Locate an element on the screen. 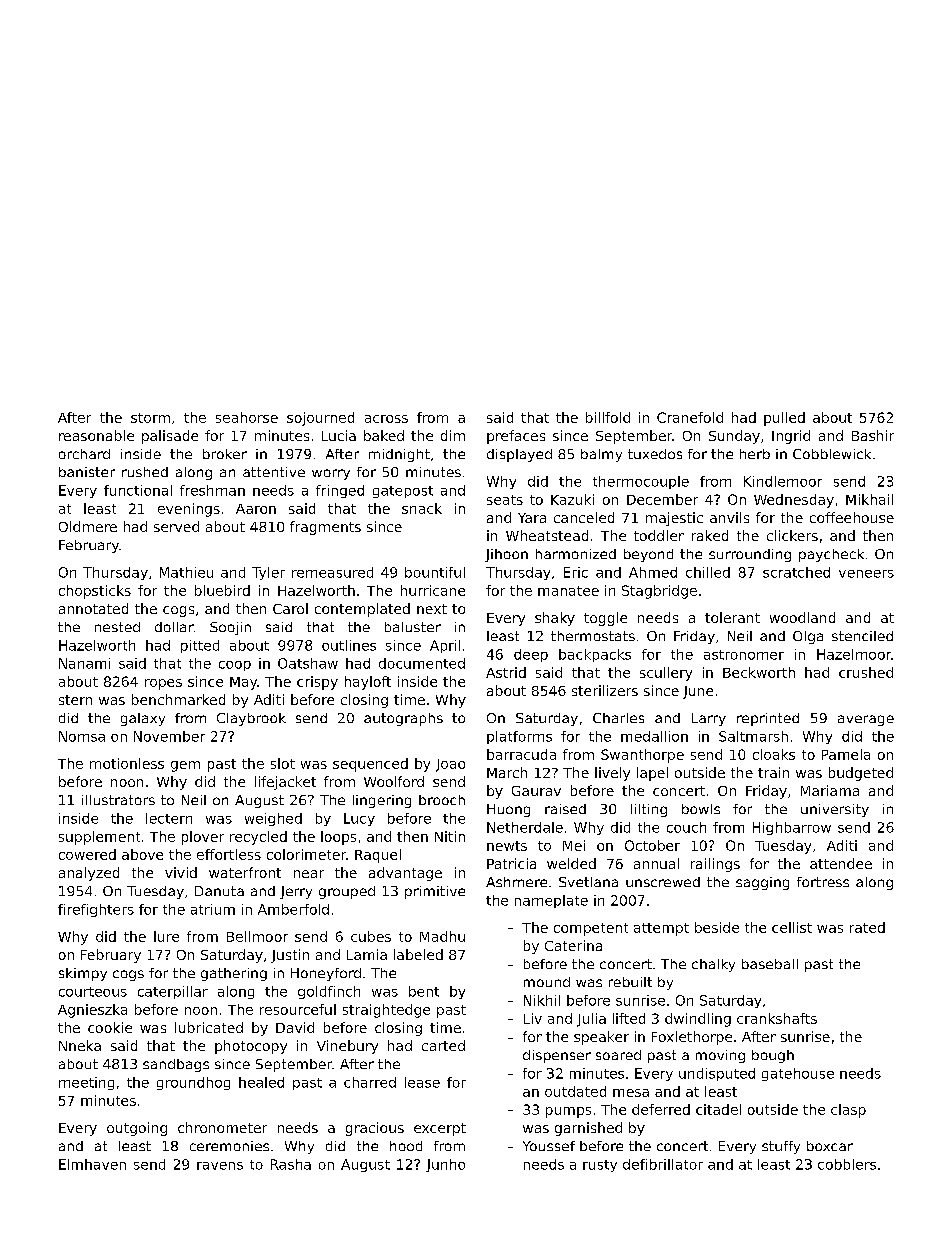  Claybrook is located at coordinates (251, 719).
